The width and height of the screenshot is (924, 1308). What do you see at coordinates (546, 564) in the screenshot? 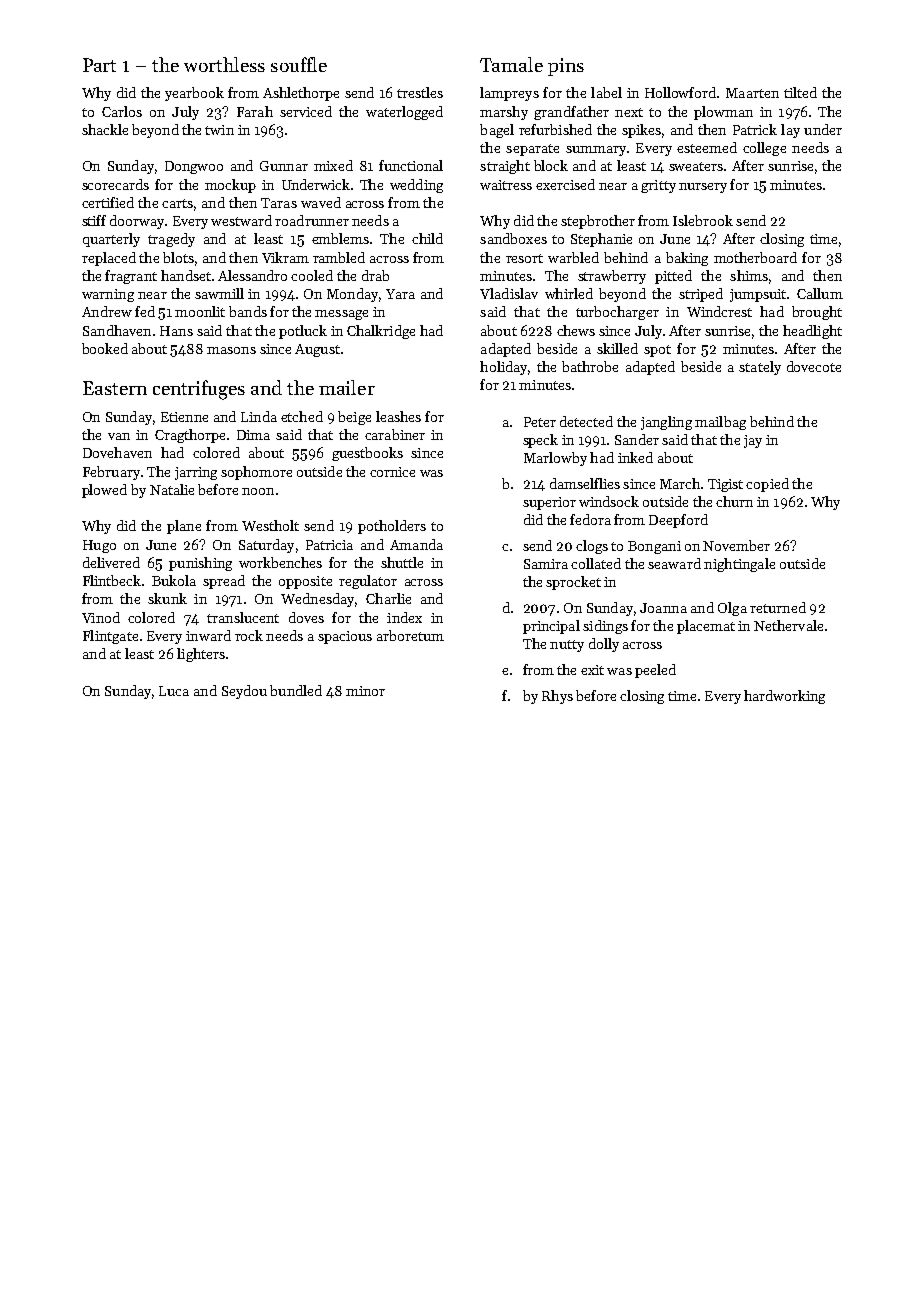
I see `Samira` at bounding box center [546, 564].
